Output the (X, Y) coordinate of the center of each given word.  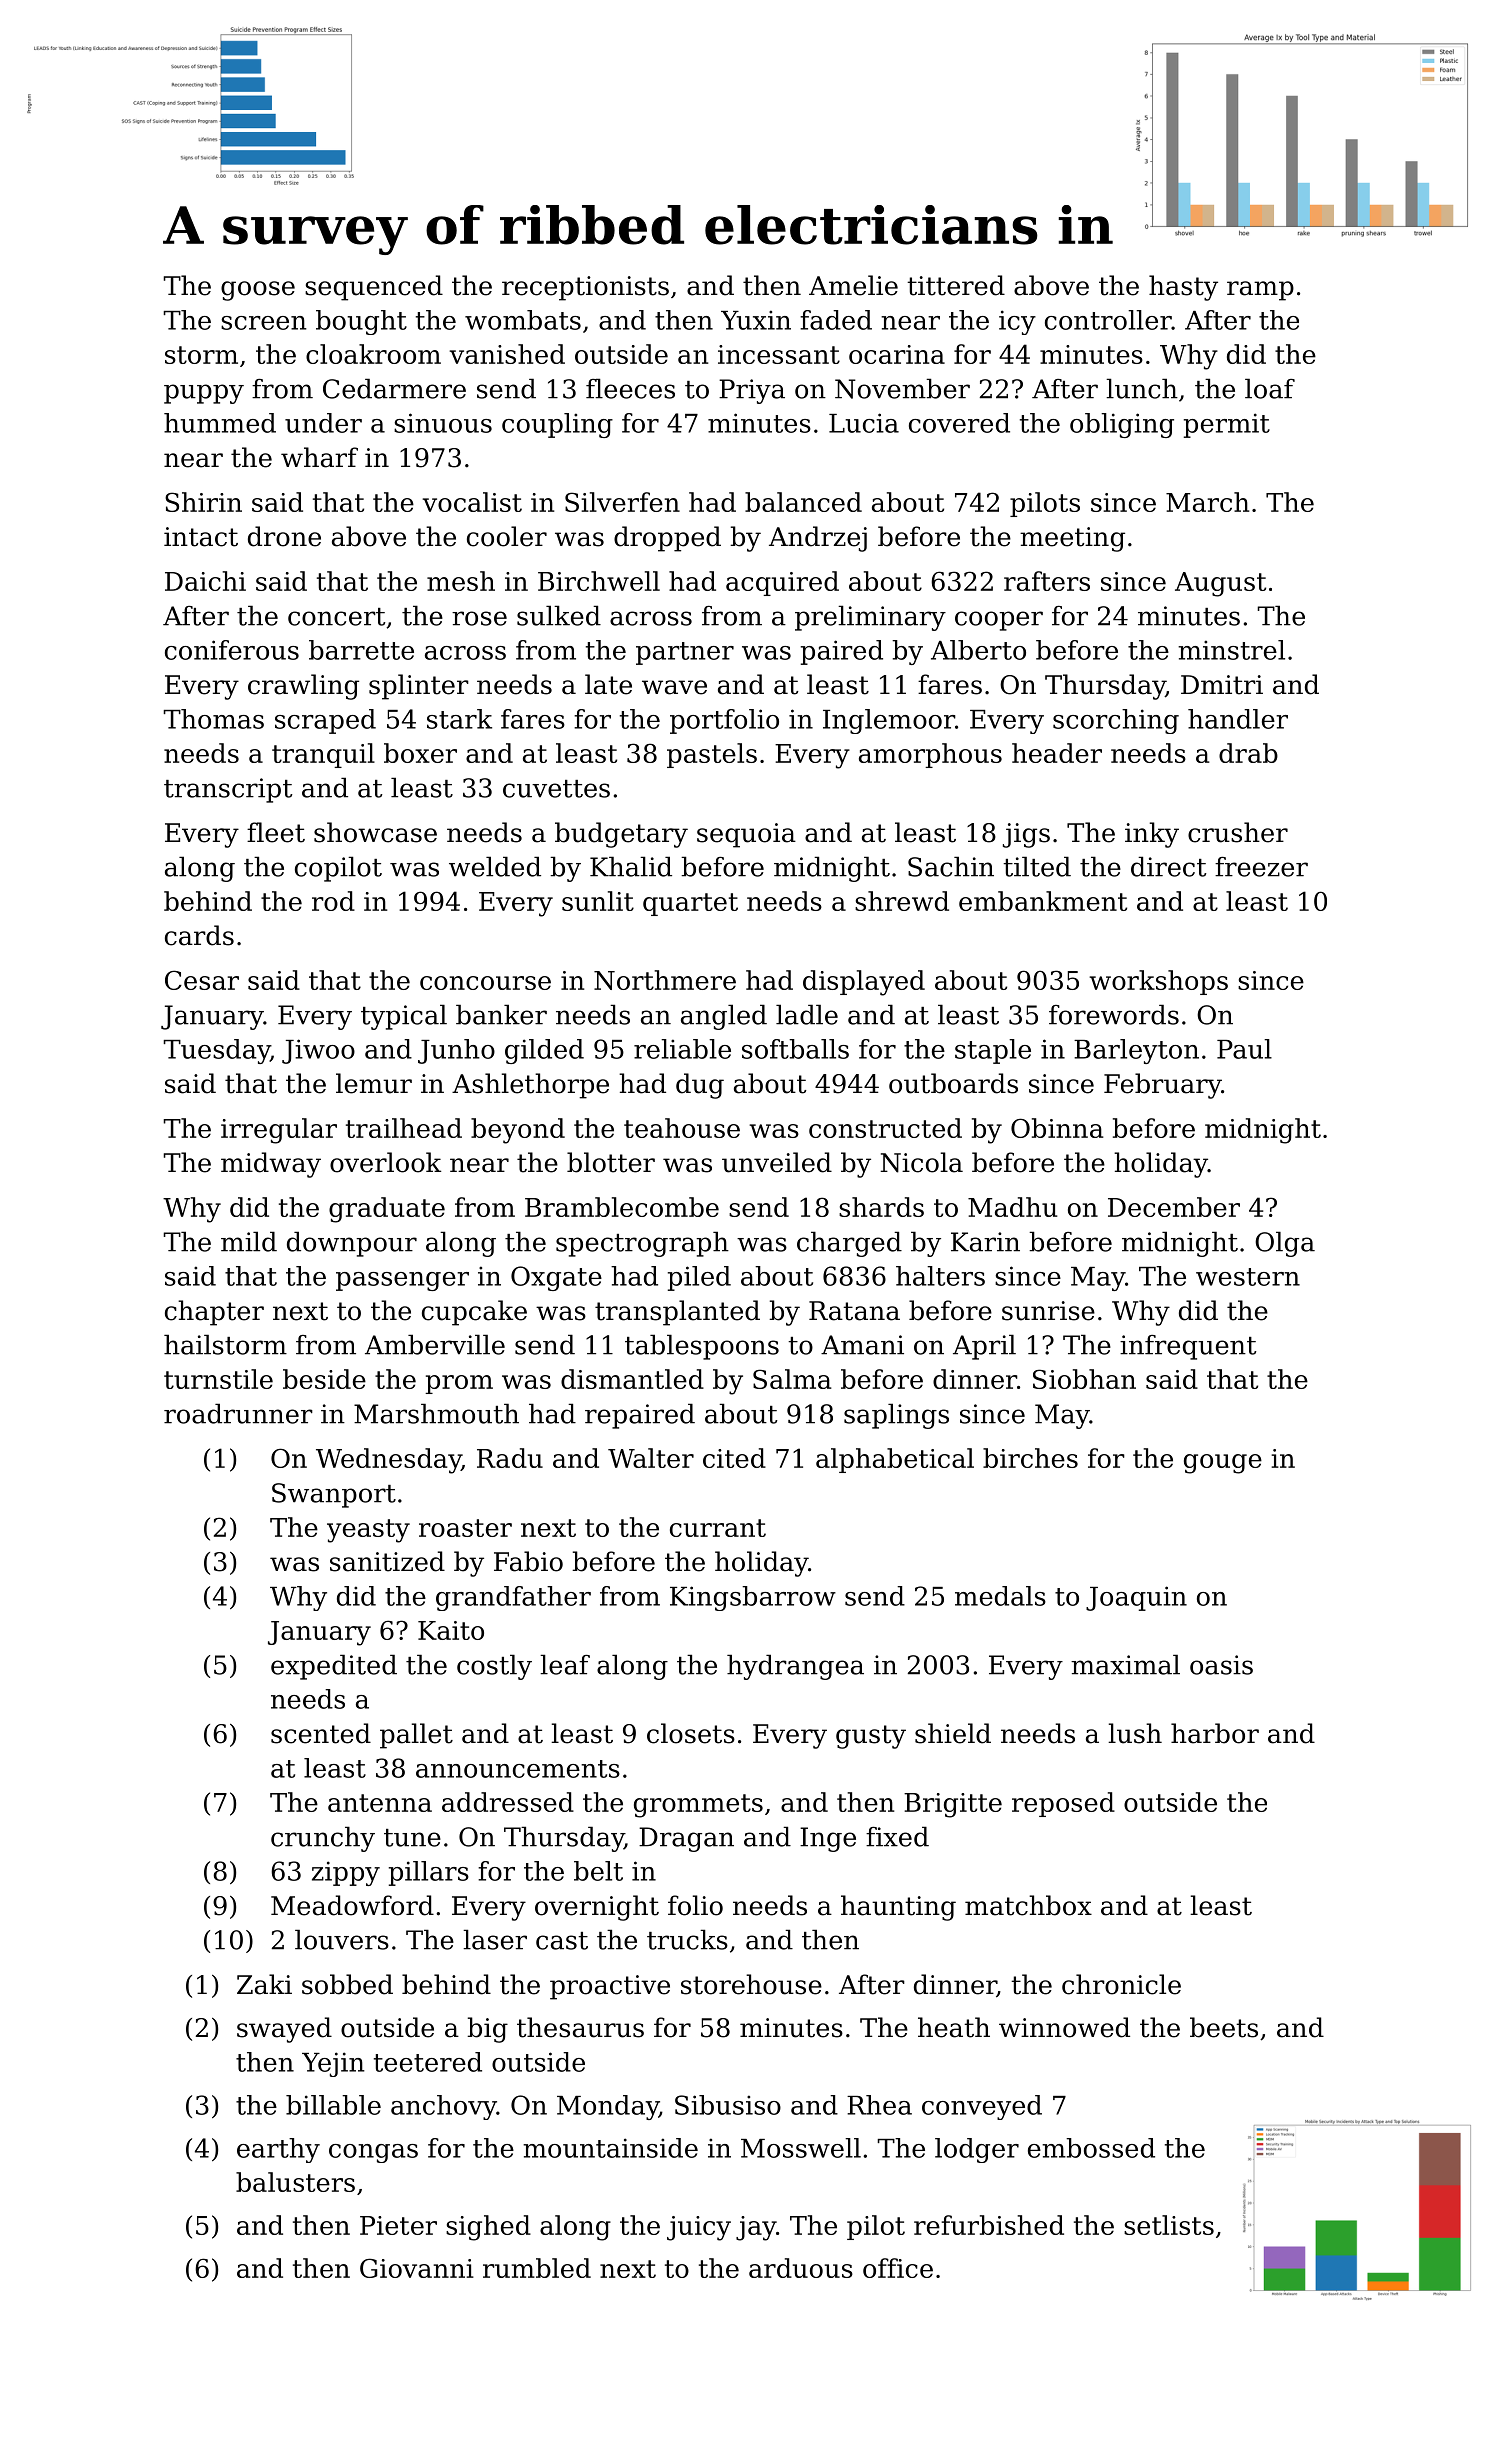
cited (734, 1458)
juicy (699, 2228)
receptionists (585, 288)
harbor (1215, 1733)
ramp (1260, 291)
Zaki (264, 1984)
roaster (465, 1528)
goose (258, 291)
